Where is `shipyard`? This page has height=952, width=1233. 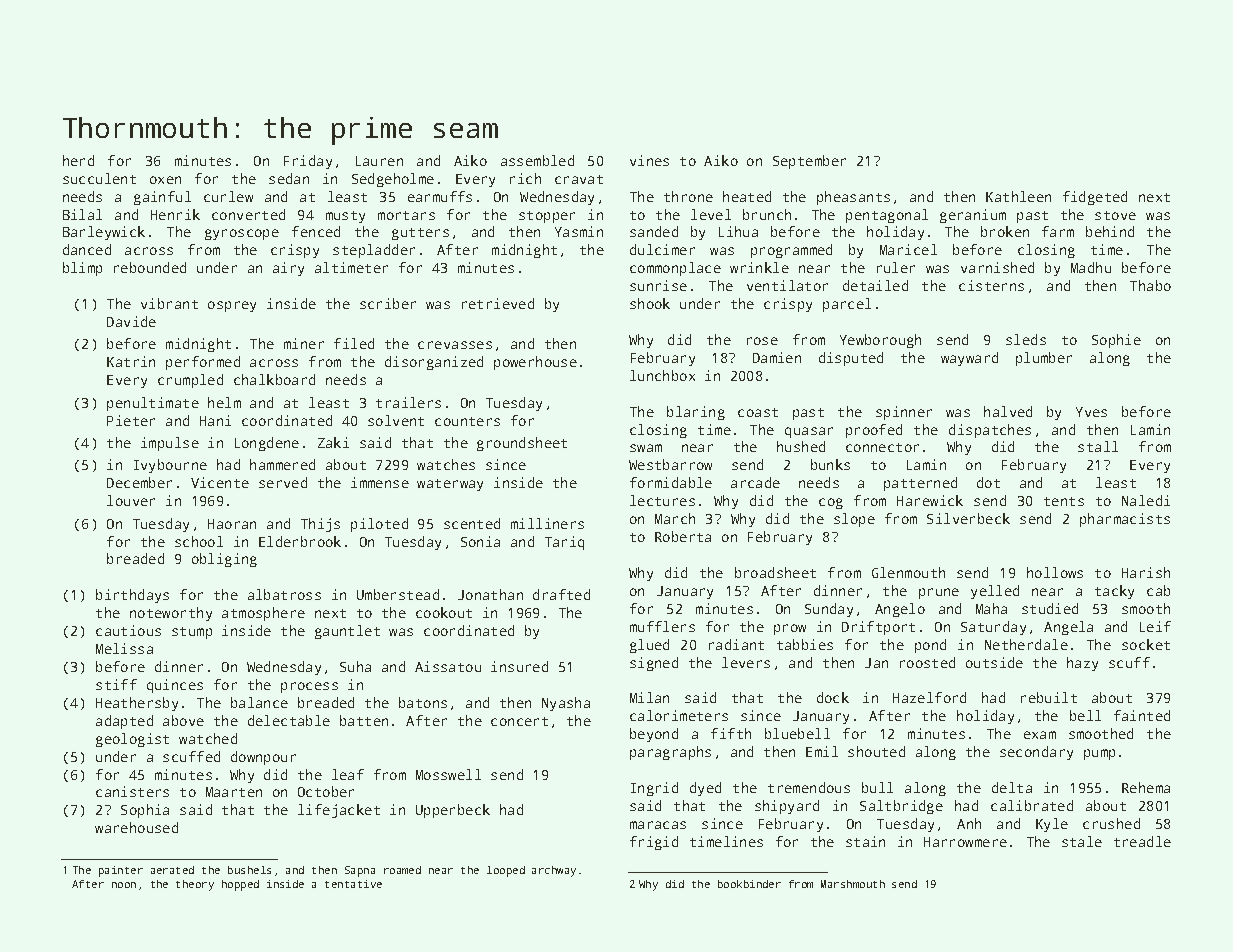
shipyard is located at coordinates (787, 807).
